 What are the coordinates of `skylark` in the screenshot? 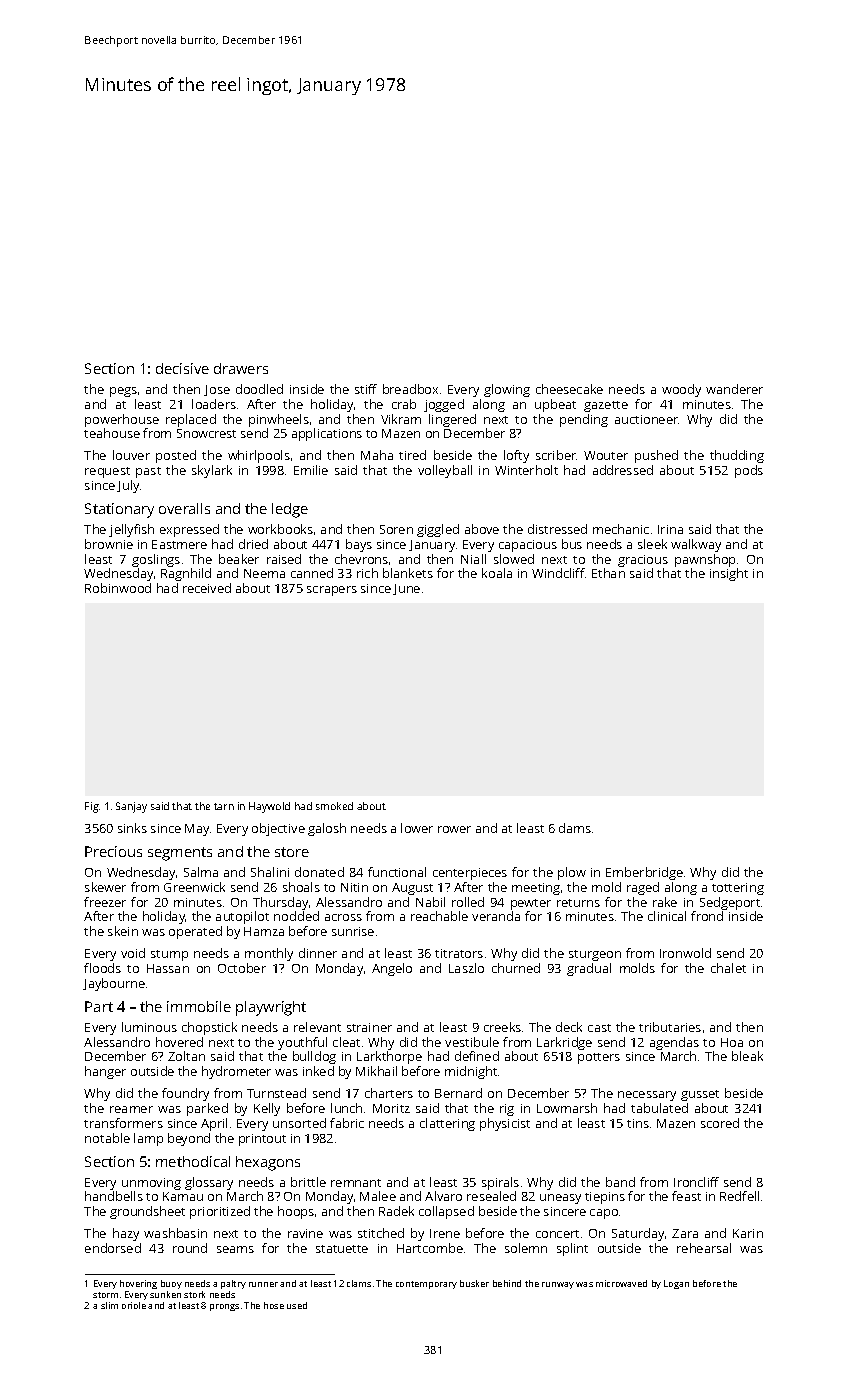 It's located at (212, 471).
